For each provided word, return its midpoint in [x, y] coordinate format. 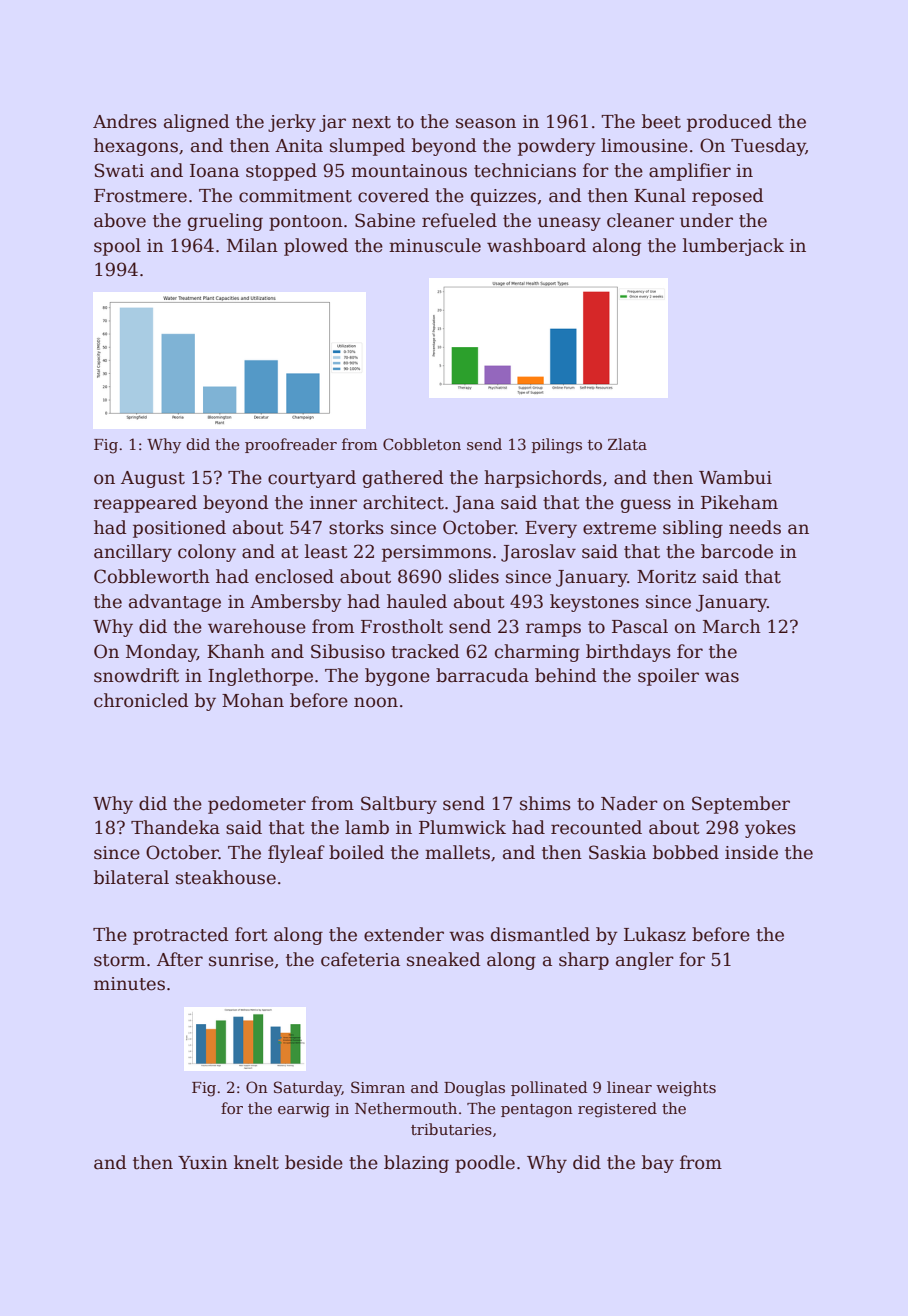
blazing [416, 1164]
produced [729, 123]
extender [404, 934]
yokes [770, 829]
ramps [553, 630]
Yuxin [203, 1163]
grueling [225, 222]
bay [658, 1164]
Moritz [666, 577]
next [371, 122]
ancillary [133, 553]
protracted [181, 936]
